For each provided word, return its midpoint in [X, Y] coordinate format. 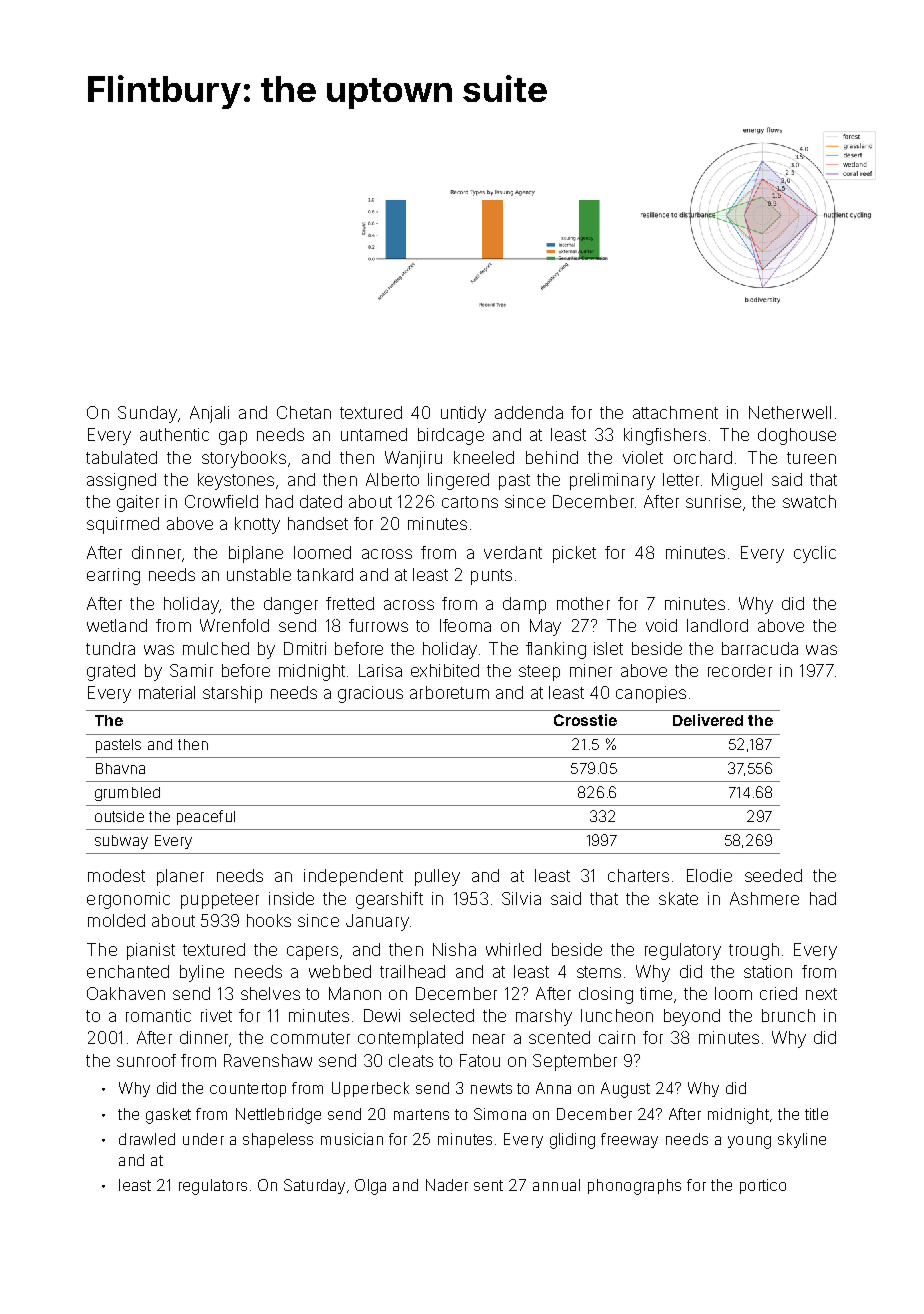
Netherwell [790, 412]
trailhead [412, 971]
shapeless [278, 1140]
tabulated [121, 457]
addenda [529, 412]
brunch [788, 1015]
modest [116, 875]
